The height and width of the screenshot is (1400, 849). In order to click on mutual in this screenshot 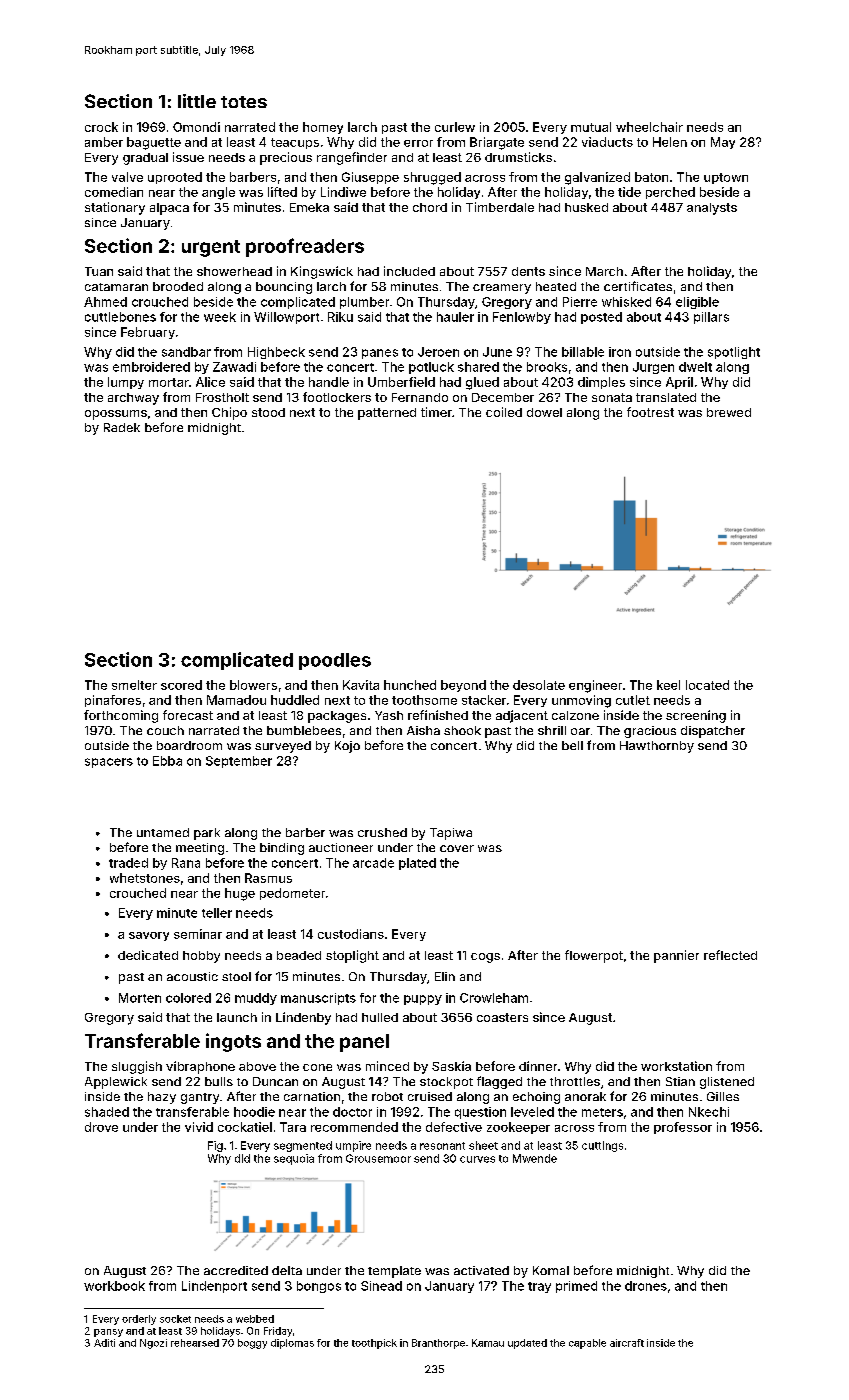, I will do `click(591, 127)`.
